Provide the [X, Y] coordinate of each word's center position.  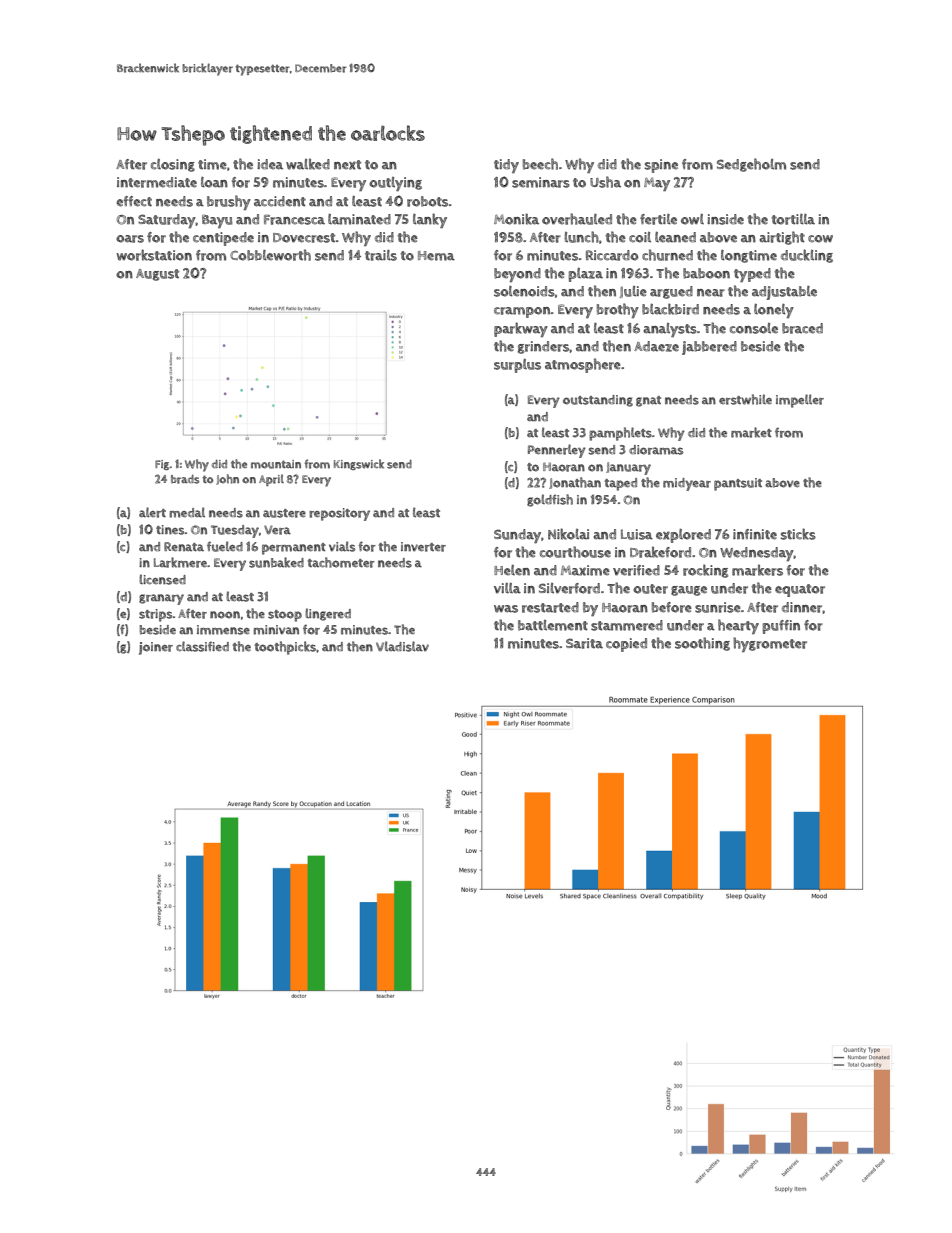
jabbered [709, 348]
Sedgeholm [751, 165]
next [347, 165]
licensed [162, 579]
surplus [517, 366]
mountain [276, 464]
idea [270, 164]
